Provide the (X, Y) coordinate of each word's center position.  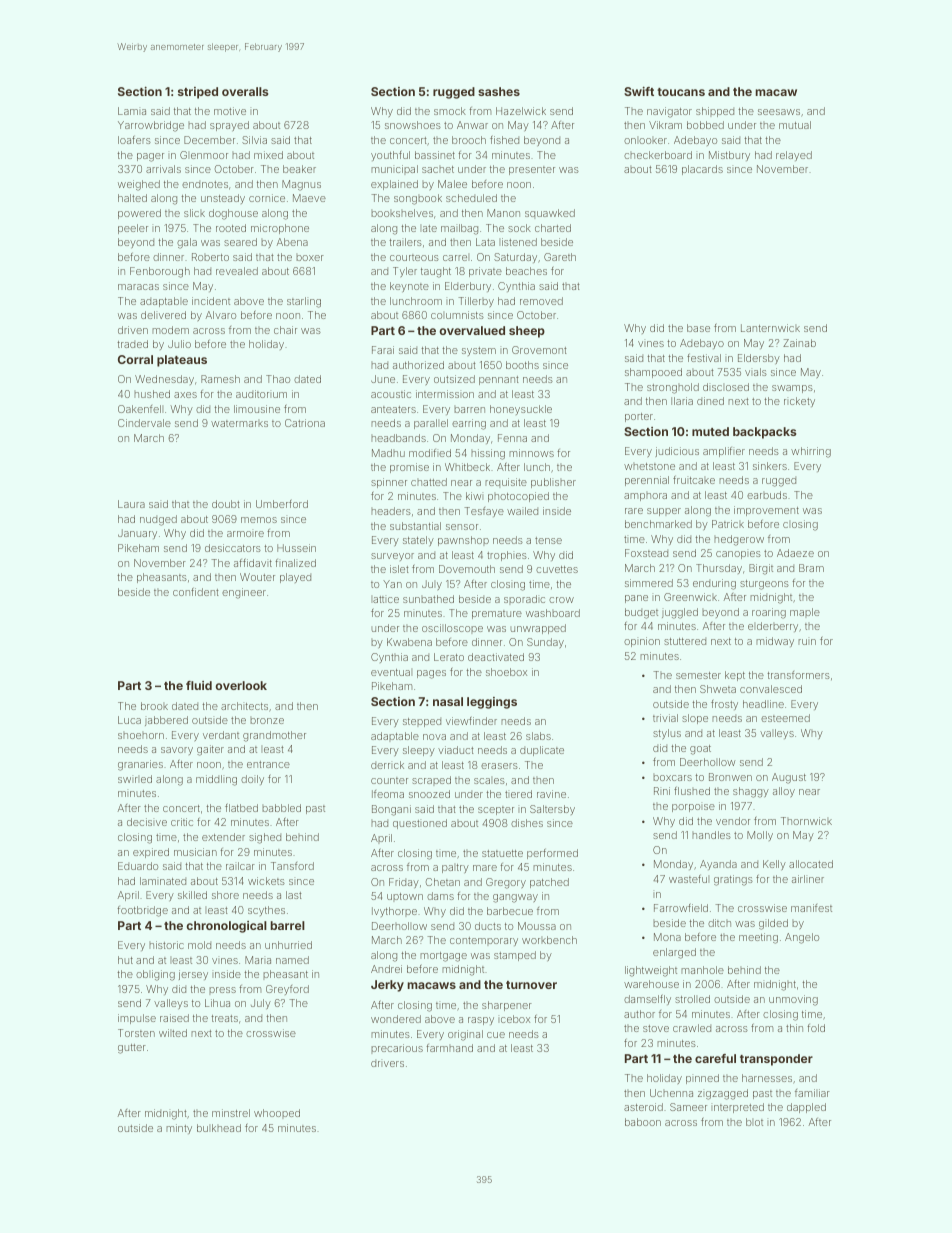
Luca (129, 720)
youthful (390, 155)
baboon (643, 1122)
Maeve (309, 198)
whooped (277, 1114)
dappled (806, 1108)
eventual (391, 672)
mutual (795, 125)
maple (805, 613)
